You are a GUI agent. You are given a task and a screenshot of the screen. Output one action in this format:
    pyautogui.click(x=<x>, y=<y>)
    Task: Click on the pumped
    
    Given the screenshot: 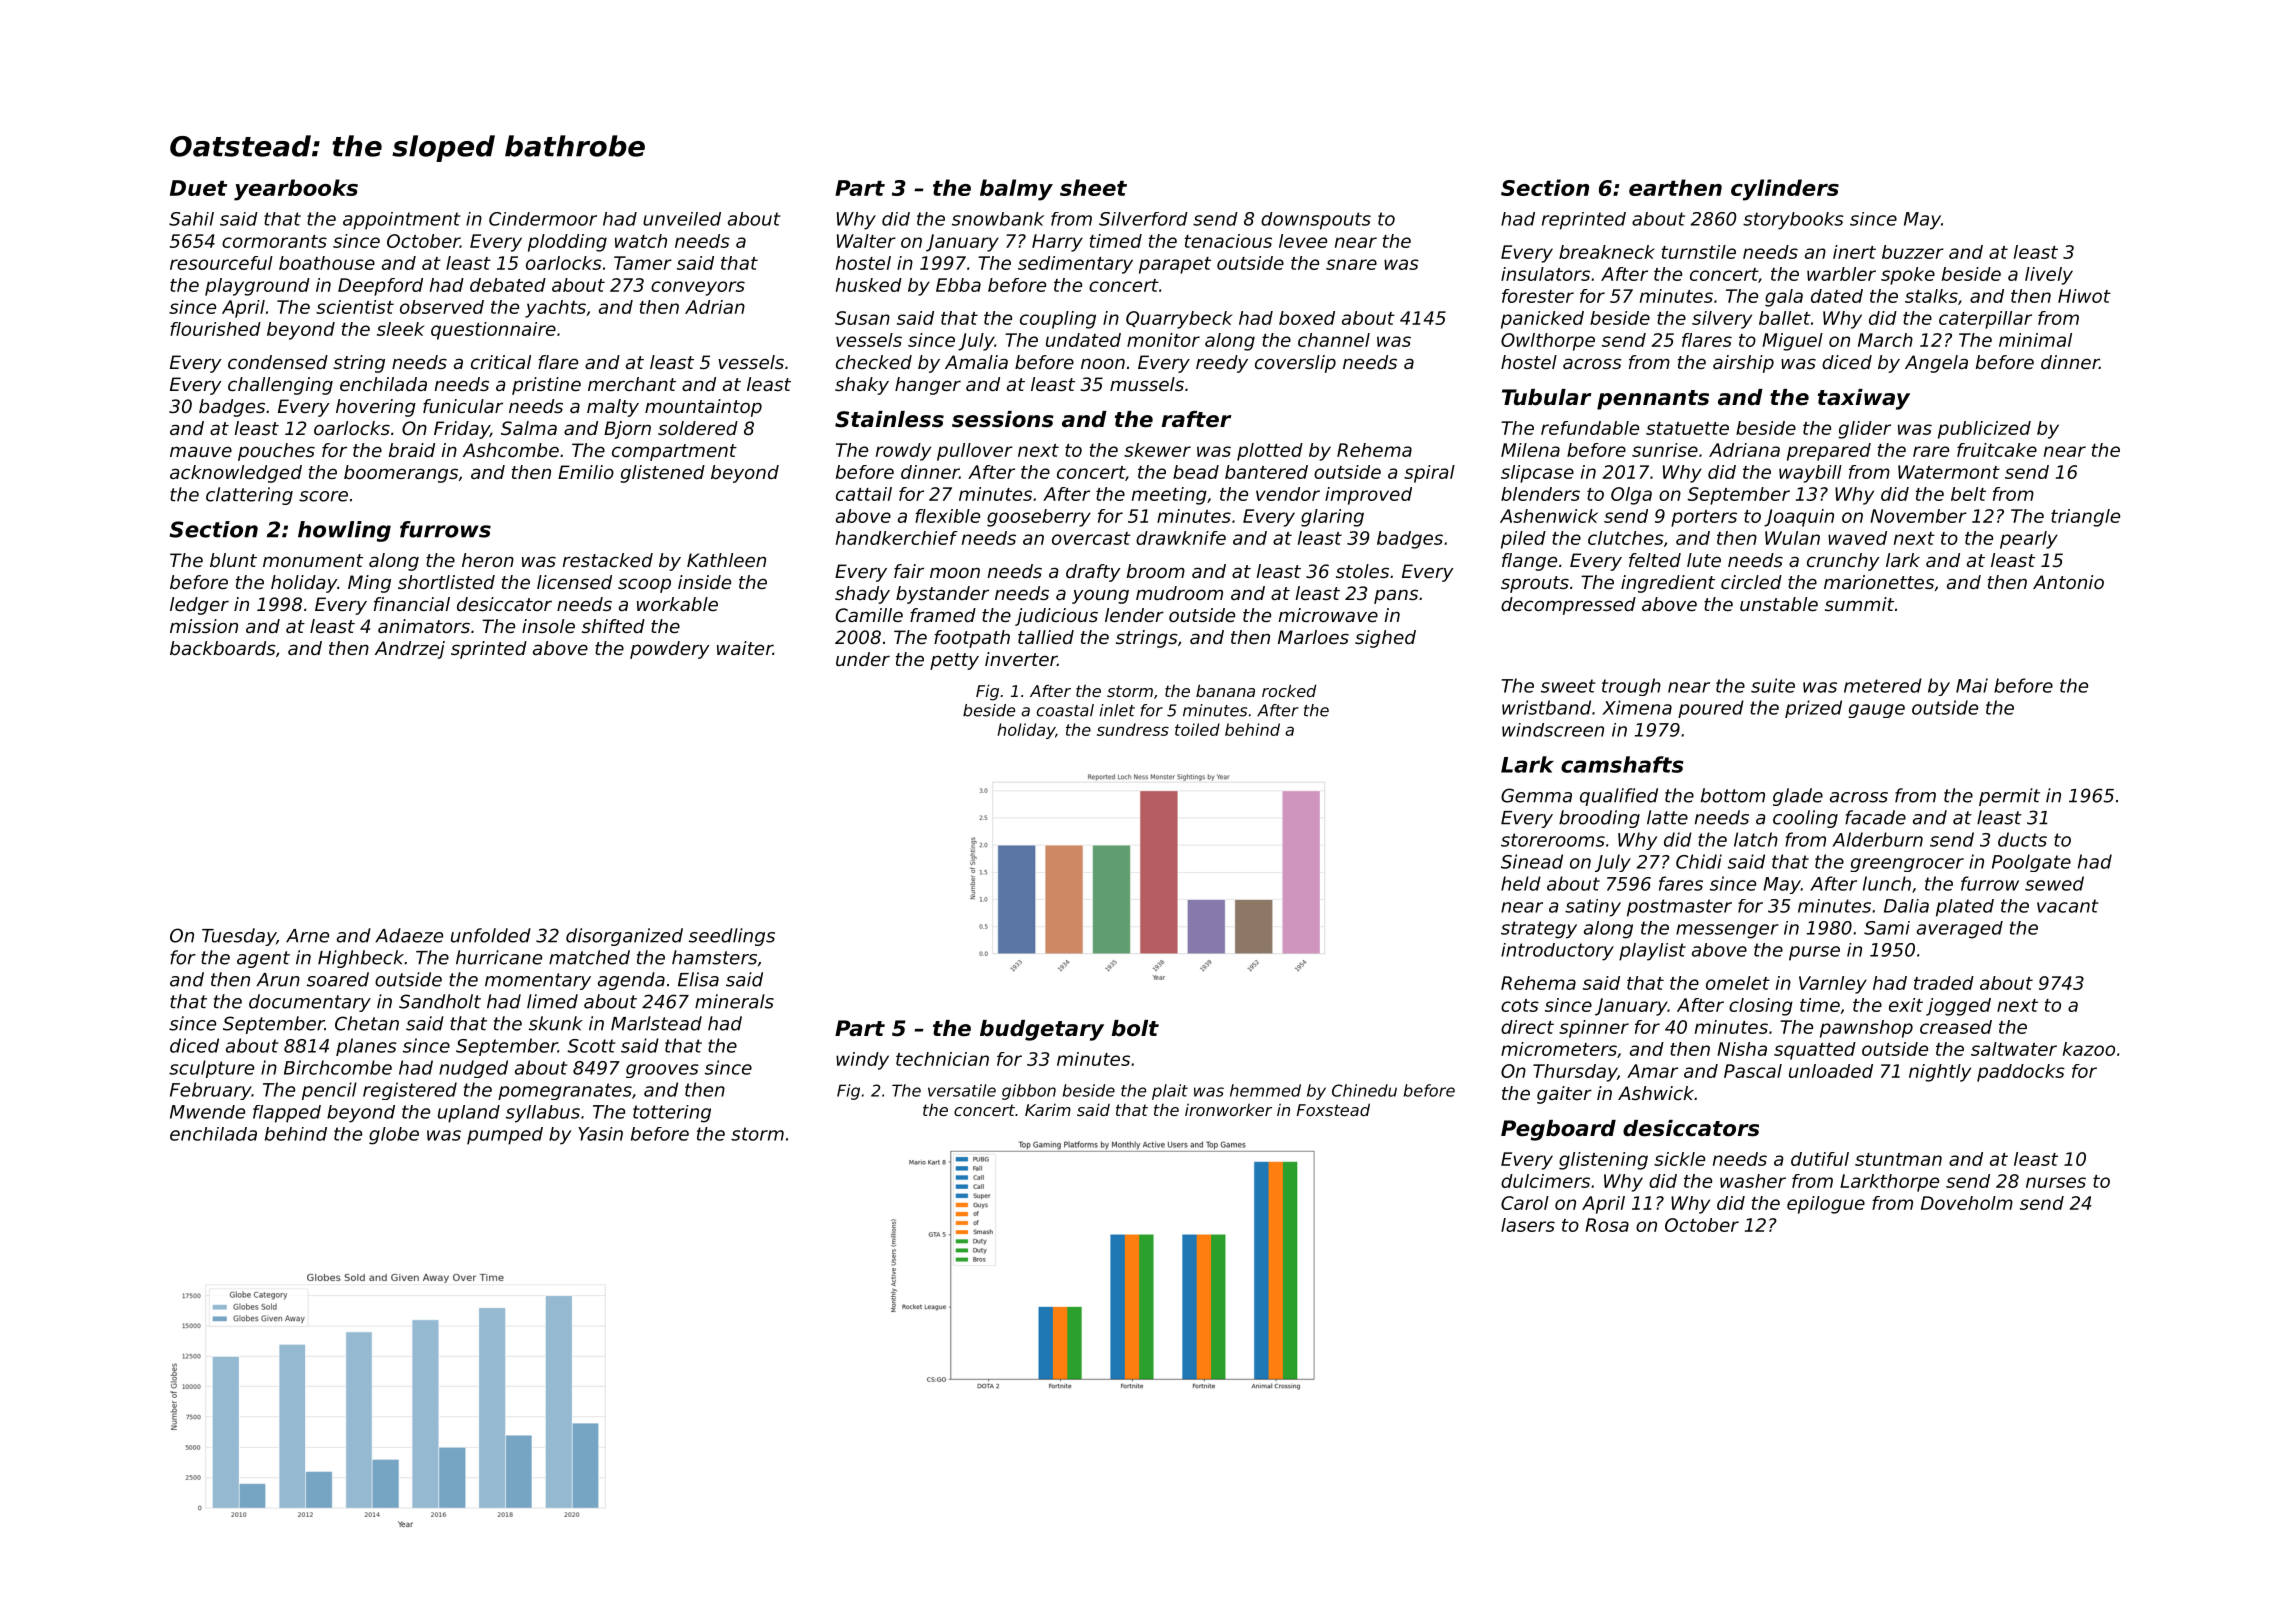 What is the action you would take?
    pyautogui.click(x=505, y=1136)
